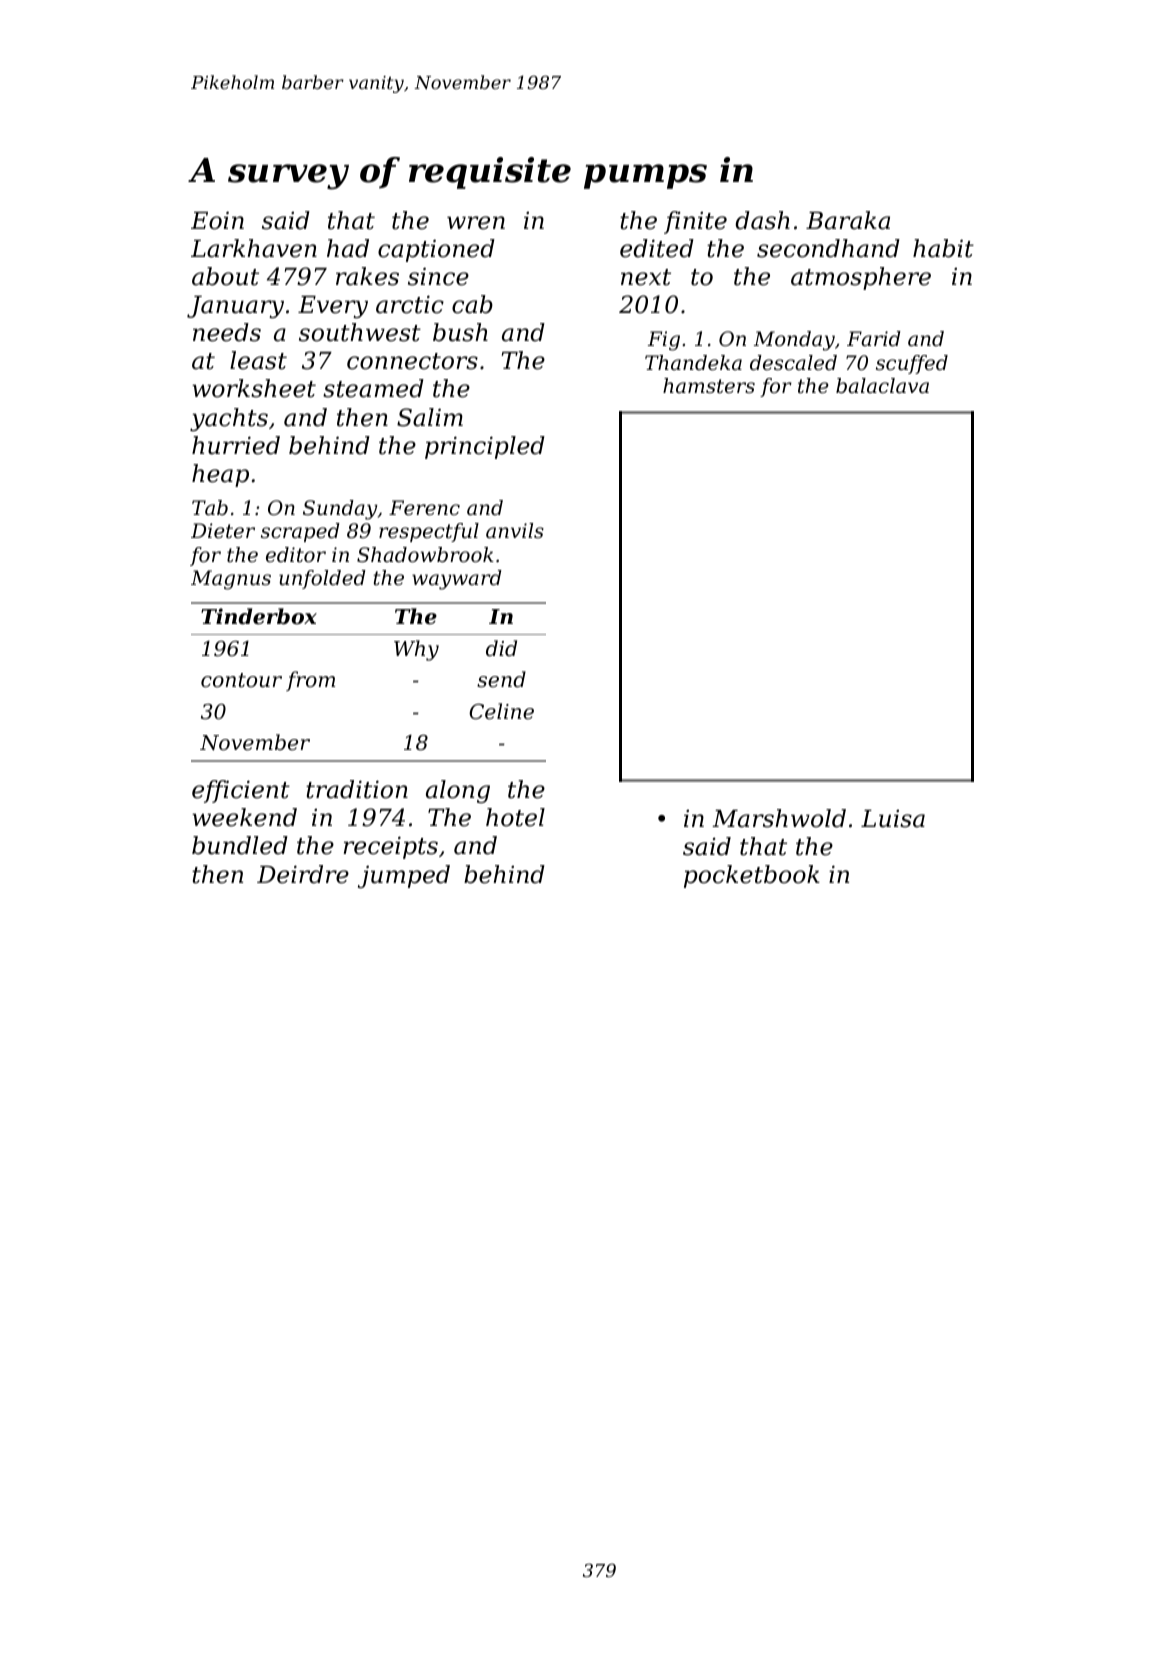  What do you see at coordinates (695, 222) in the document?
I see `finite` at bounding box center [695, 222].
